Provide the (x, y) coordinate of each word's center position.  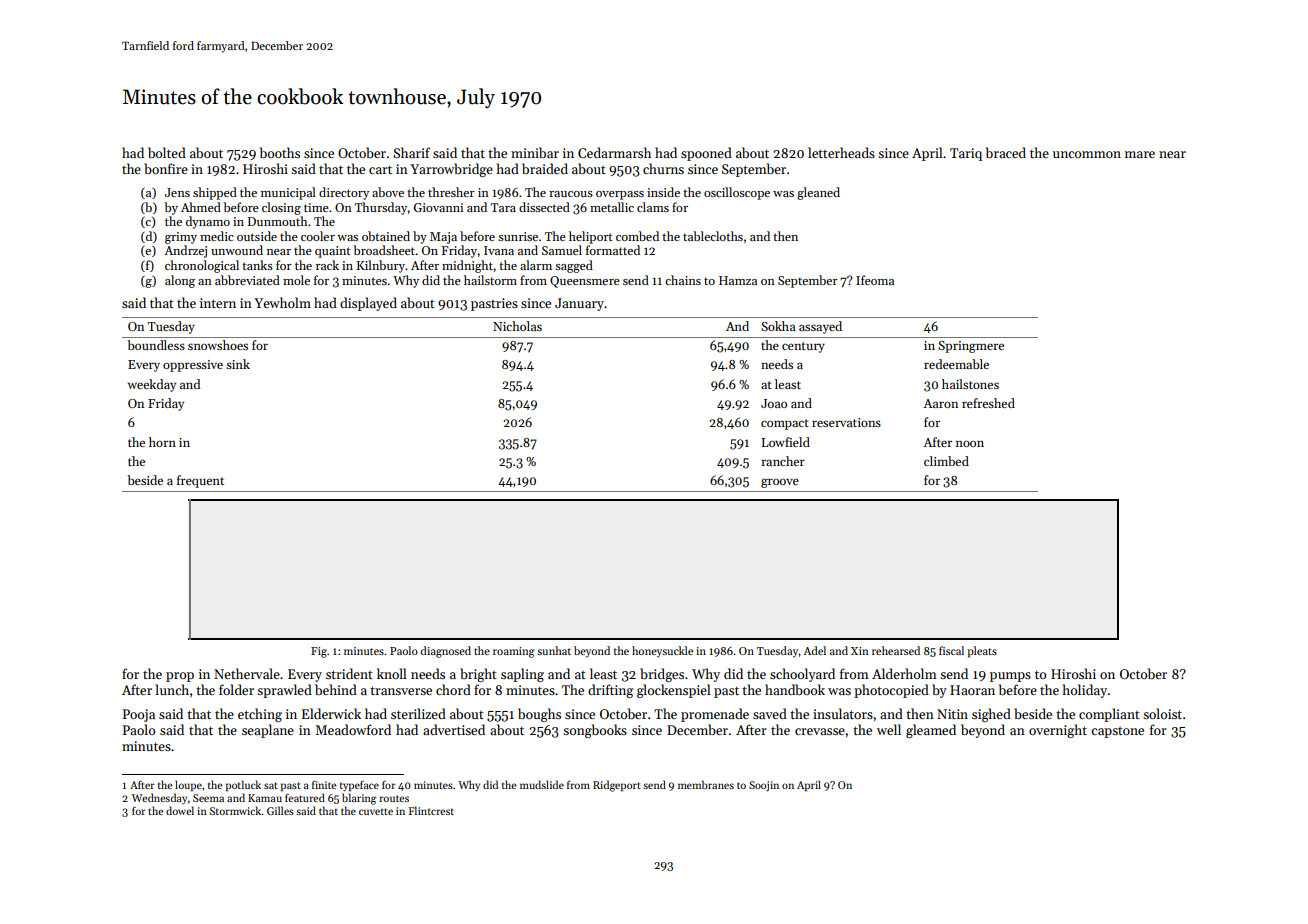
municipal (288, 193)
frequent (200, 481)
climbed (946, 461)
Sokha (778, 326)
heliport (591, 237)
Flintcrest (431, 810)
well (889, 729)
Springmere (971, 347)
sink (238, 364)
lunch (172, 689)
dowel (180, 810)
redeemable (956, 364)
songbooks (595, 731)
